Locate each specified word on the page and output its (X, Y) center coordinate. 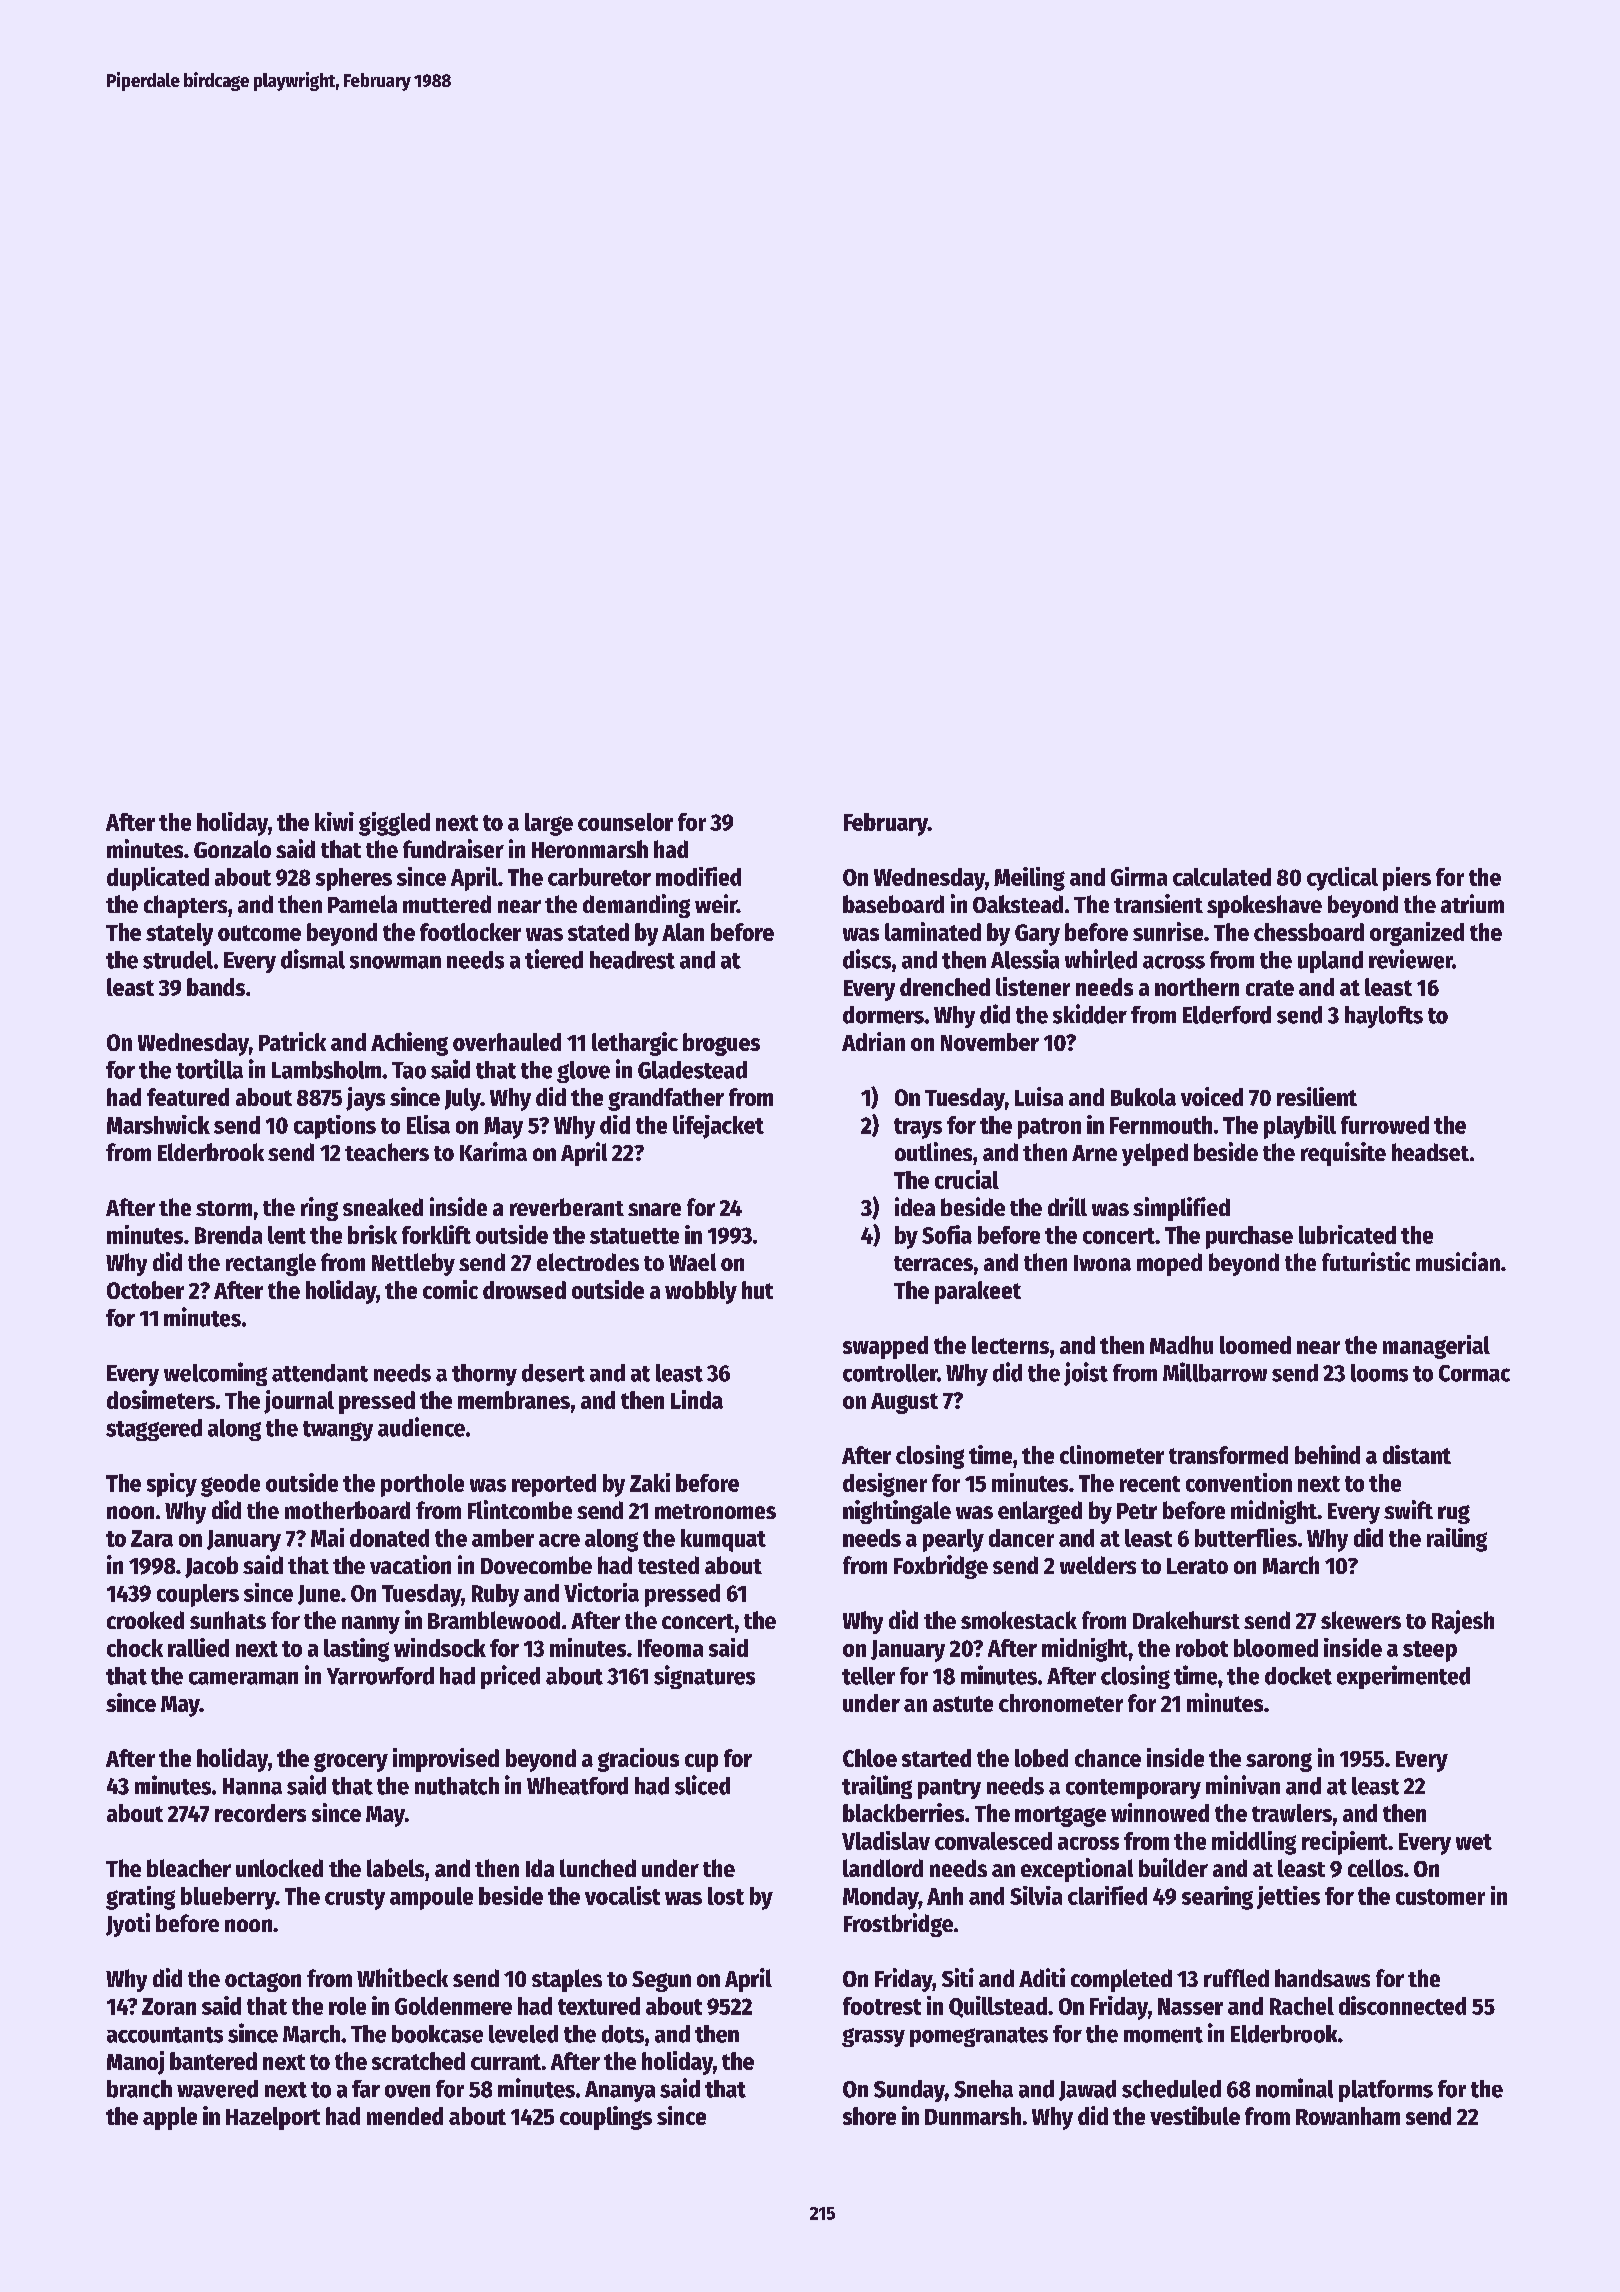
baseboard (893, 904)
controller (890, 1373)
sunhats (228, 1620)
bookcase (437, 2034)
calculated (1222, 877)
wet (1474, 1842)
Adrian (873, 1041)
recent (1150, 1484)
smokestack (1019, 1620)
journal (299, 1402)
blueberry (228, 1898)
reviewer (1411, 959)
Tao (409, 1070)
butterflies (1246, 1537)
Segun (661, 1981)
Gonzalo (232, 849)
